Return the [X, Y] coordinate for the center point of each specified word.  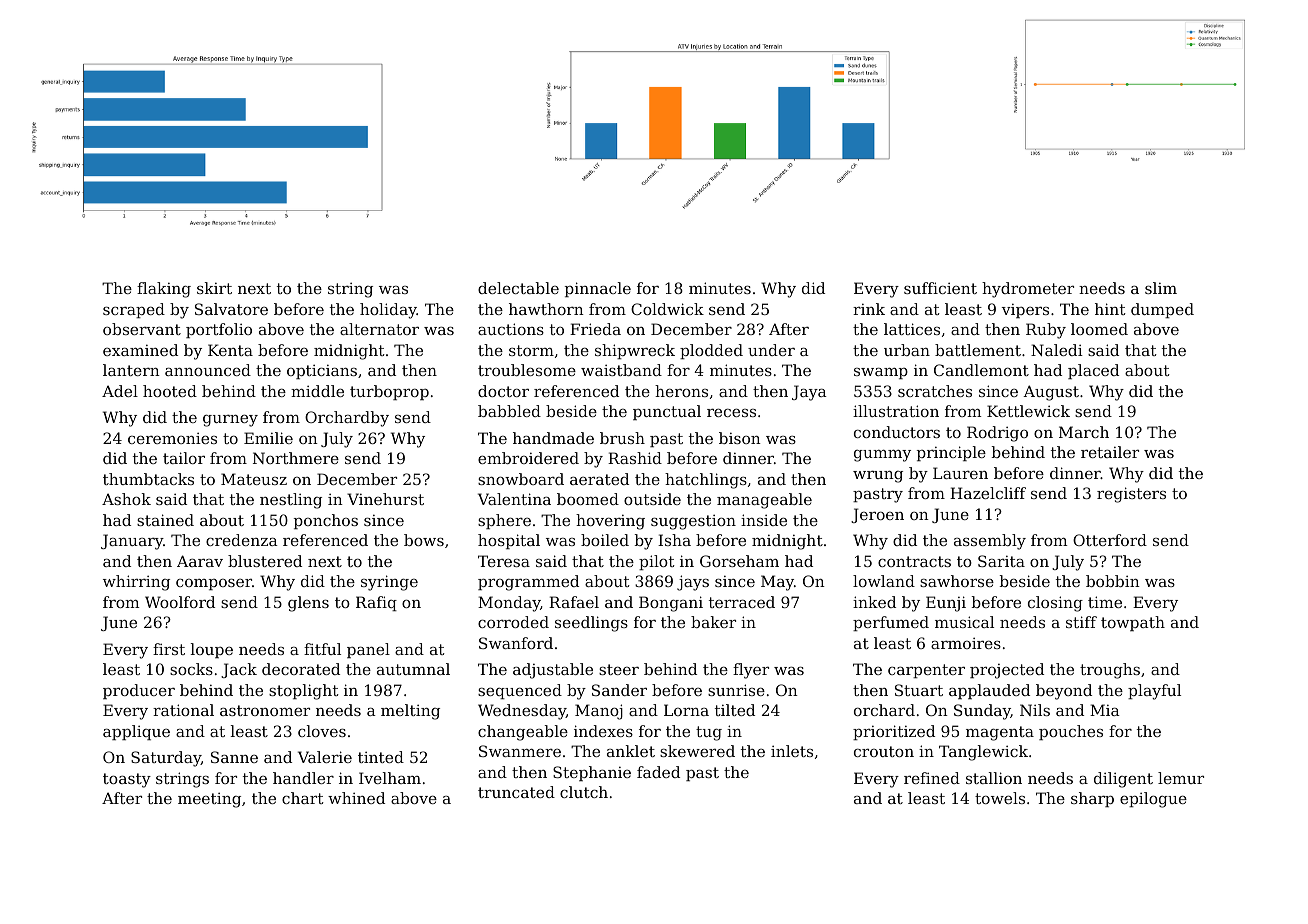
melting [410, 712]
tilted [735, 710]
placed [1093, 371]
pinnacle [598, 289]
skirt [214, 288]
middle [317, 391]
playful [1154, 692]
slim [1161, 288]
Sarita [1001, 561]
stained [165, 520]
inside [764, 520]
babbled [509, 411]
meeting [209, 800]
